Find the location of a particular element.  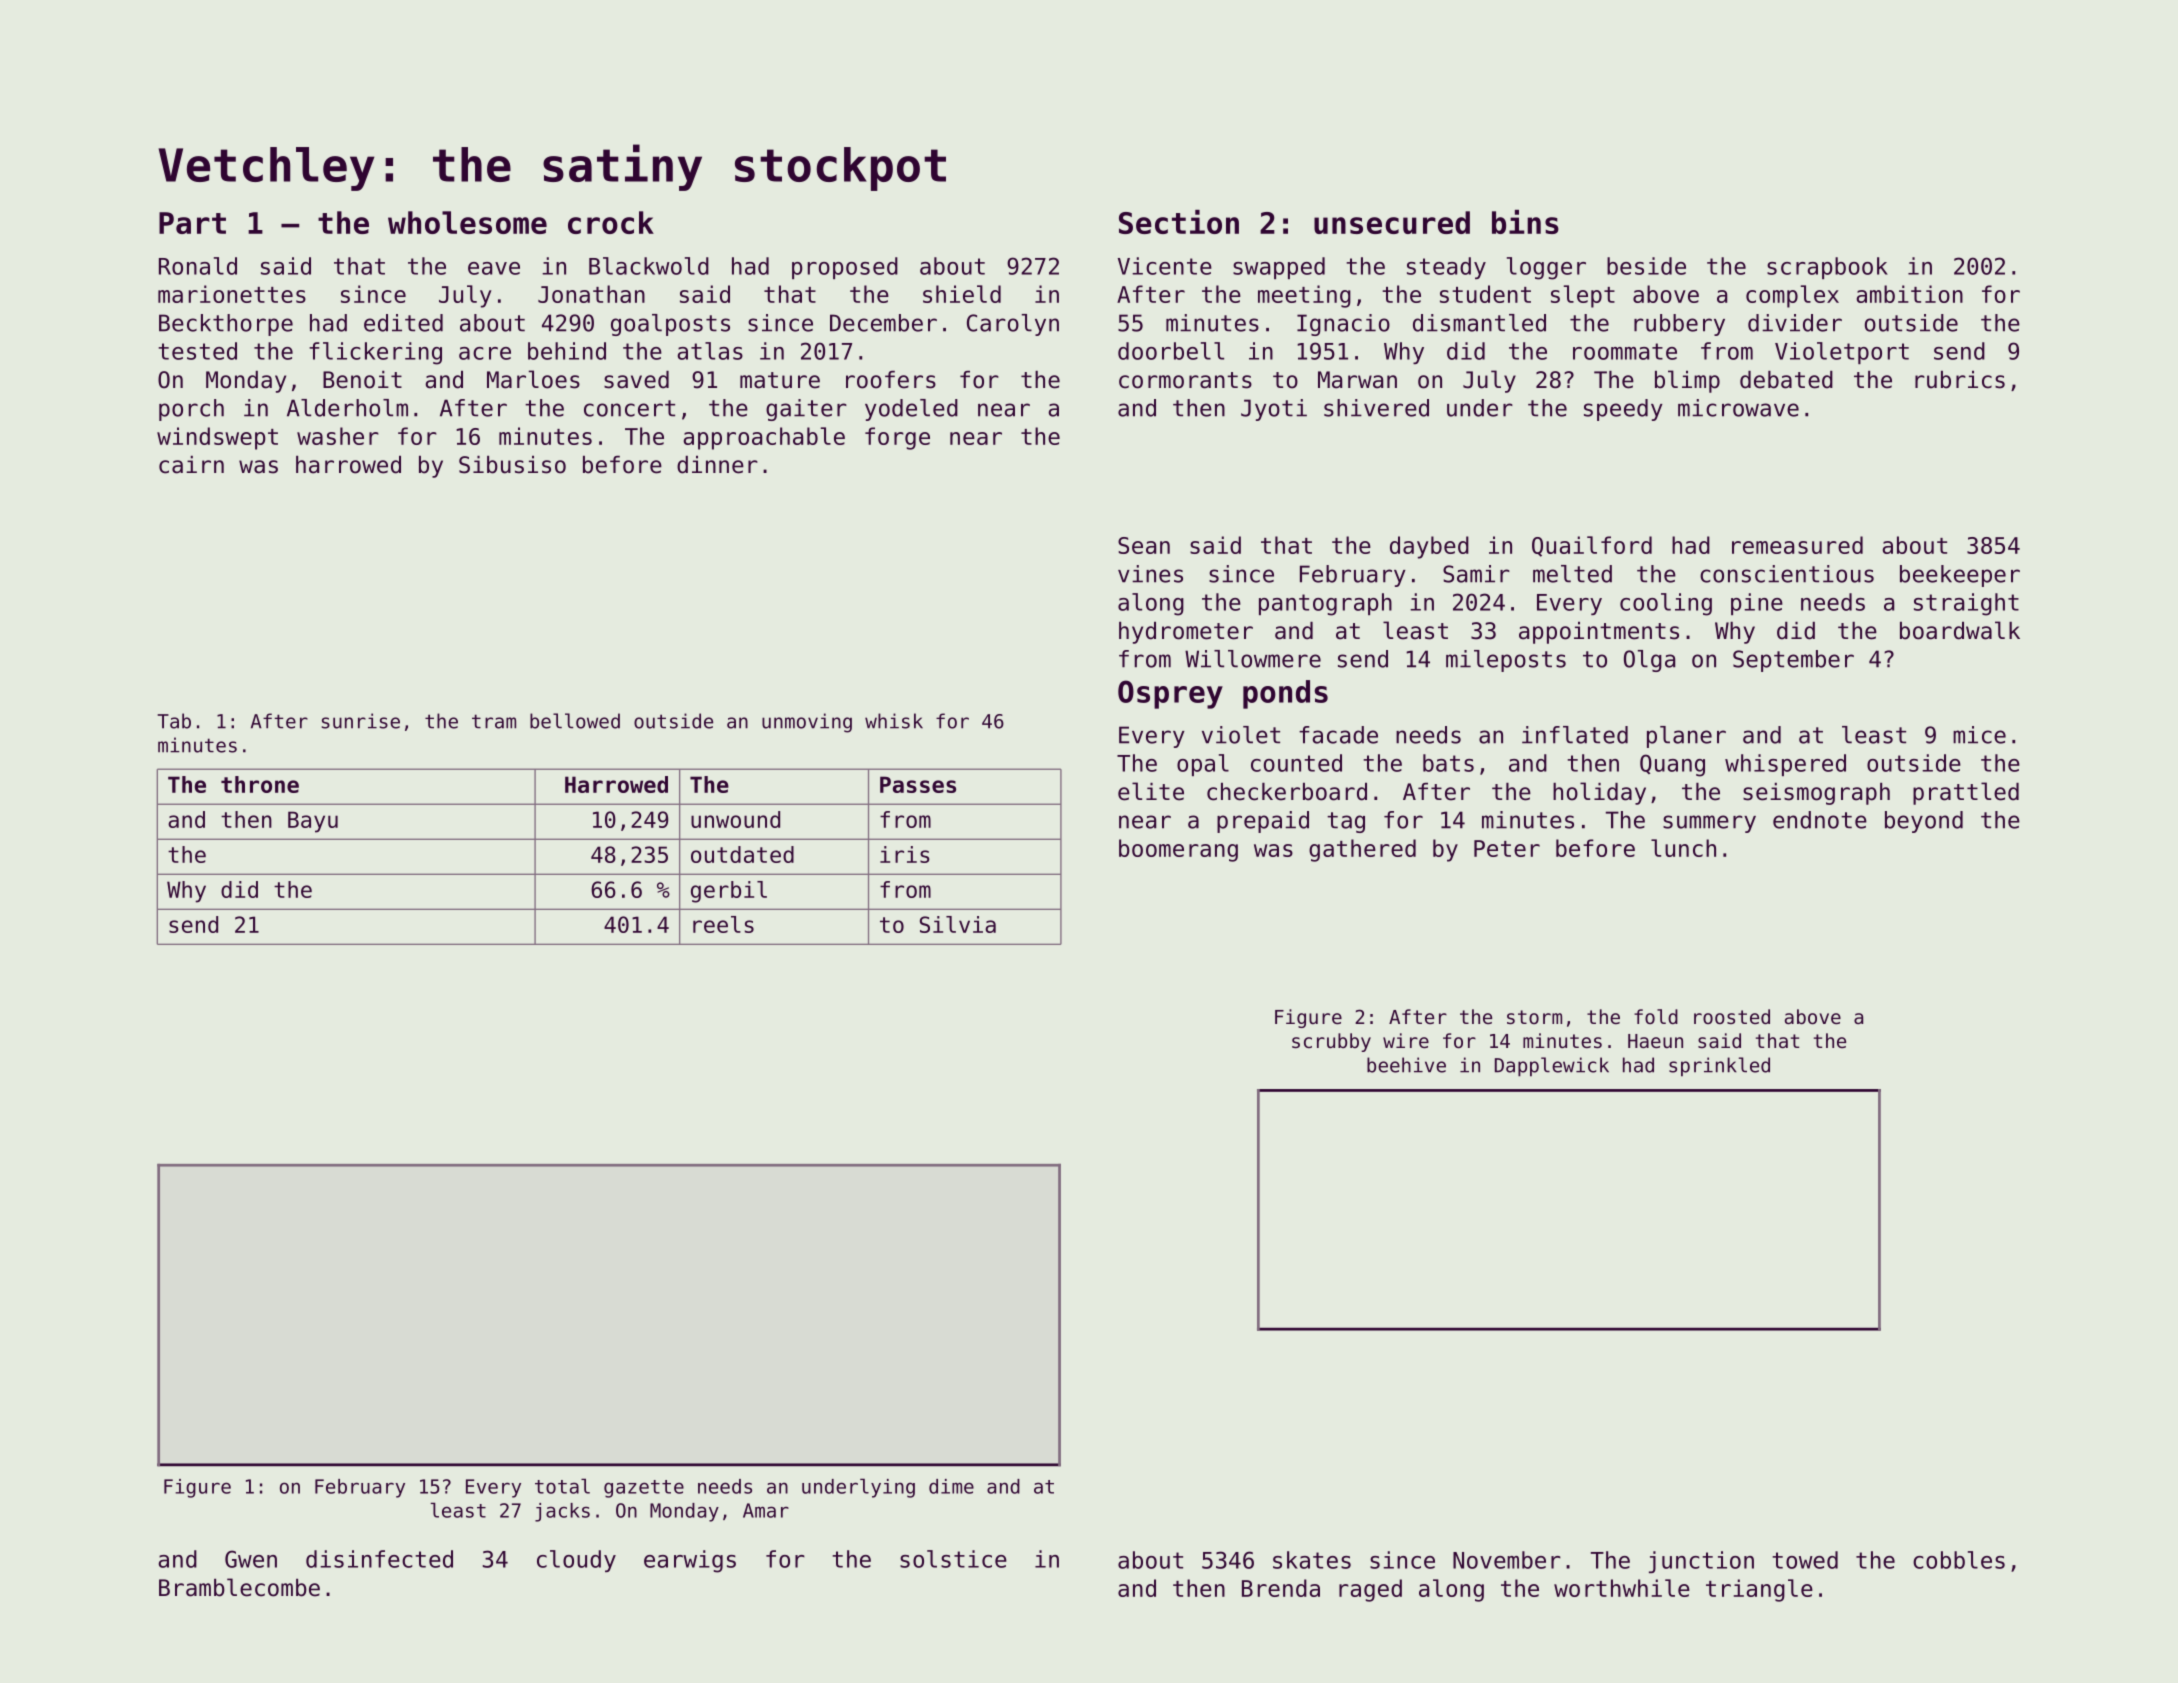

cobbles is located at coordinates (1959, 1560).
